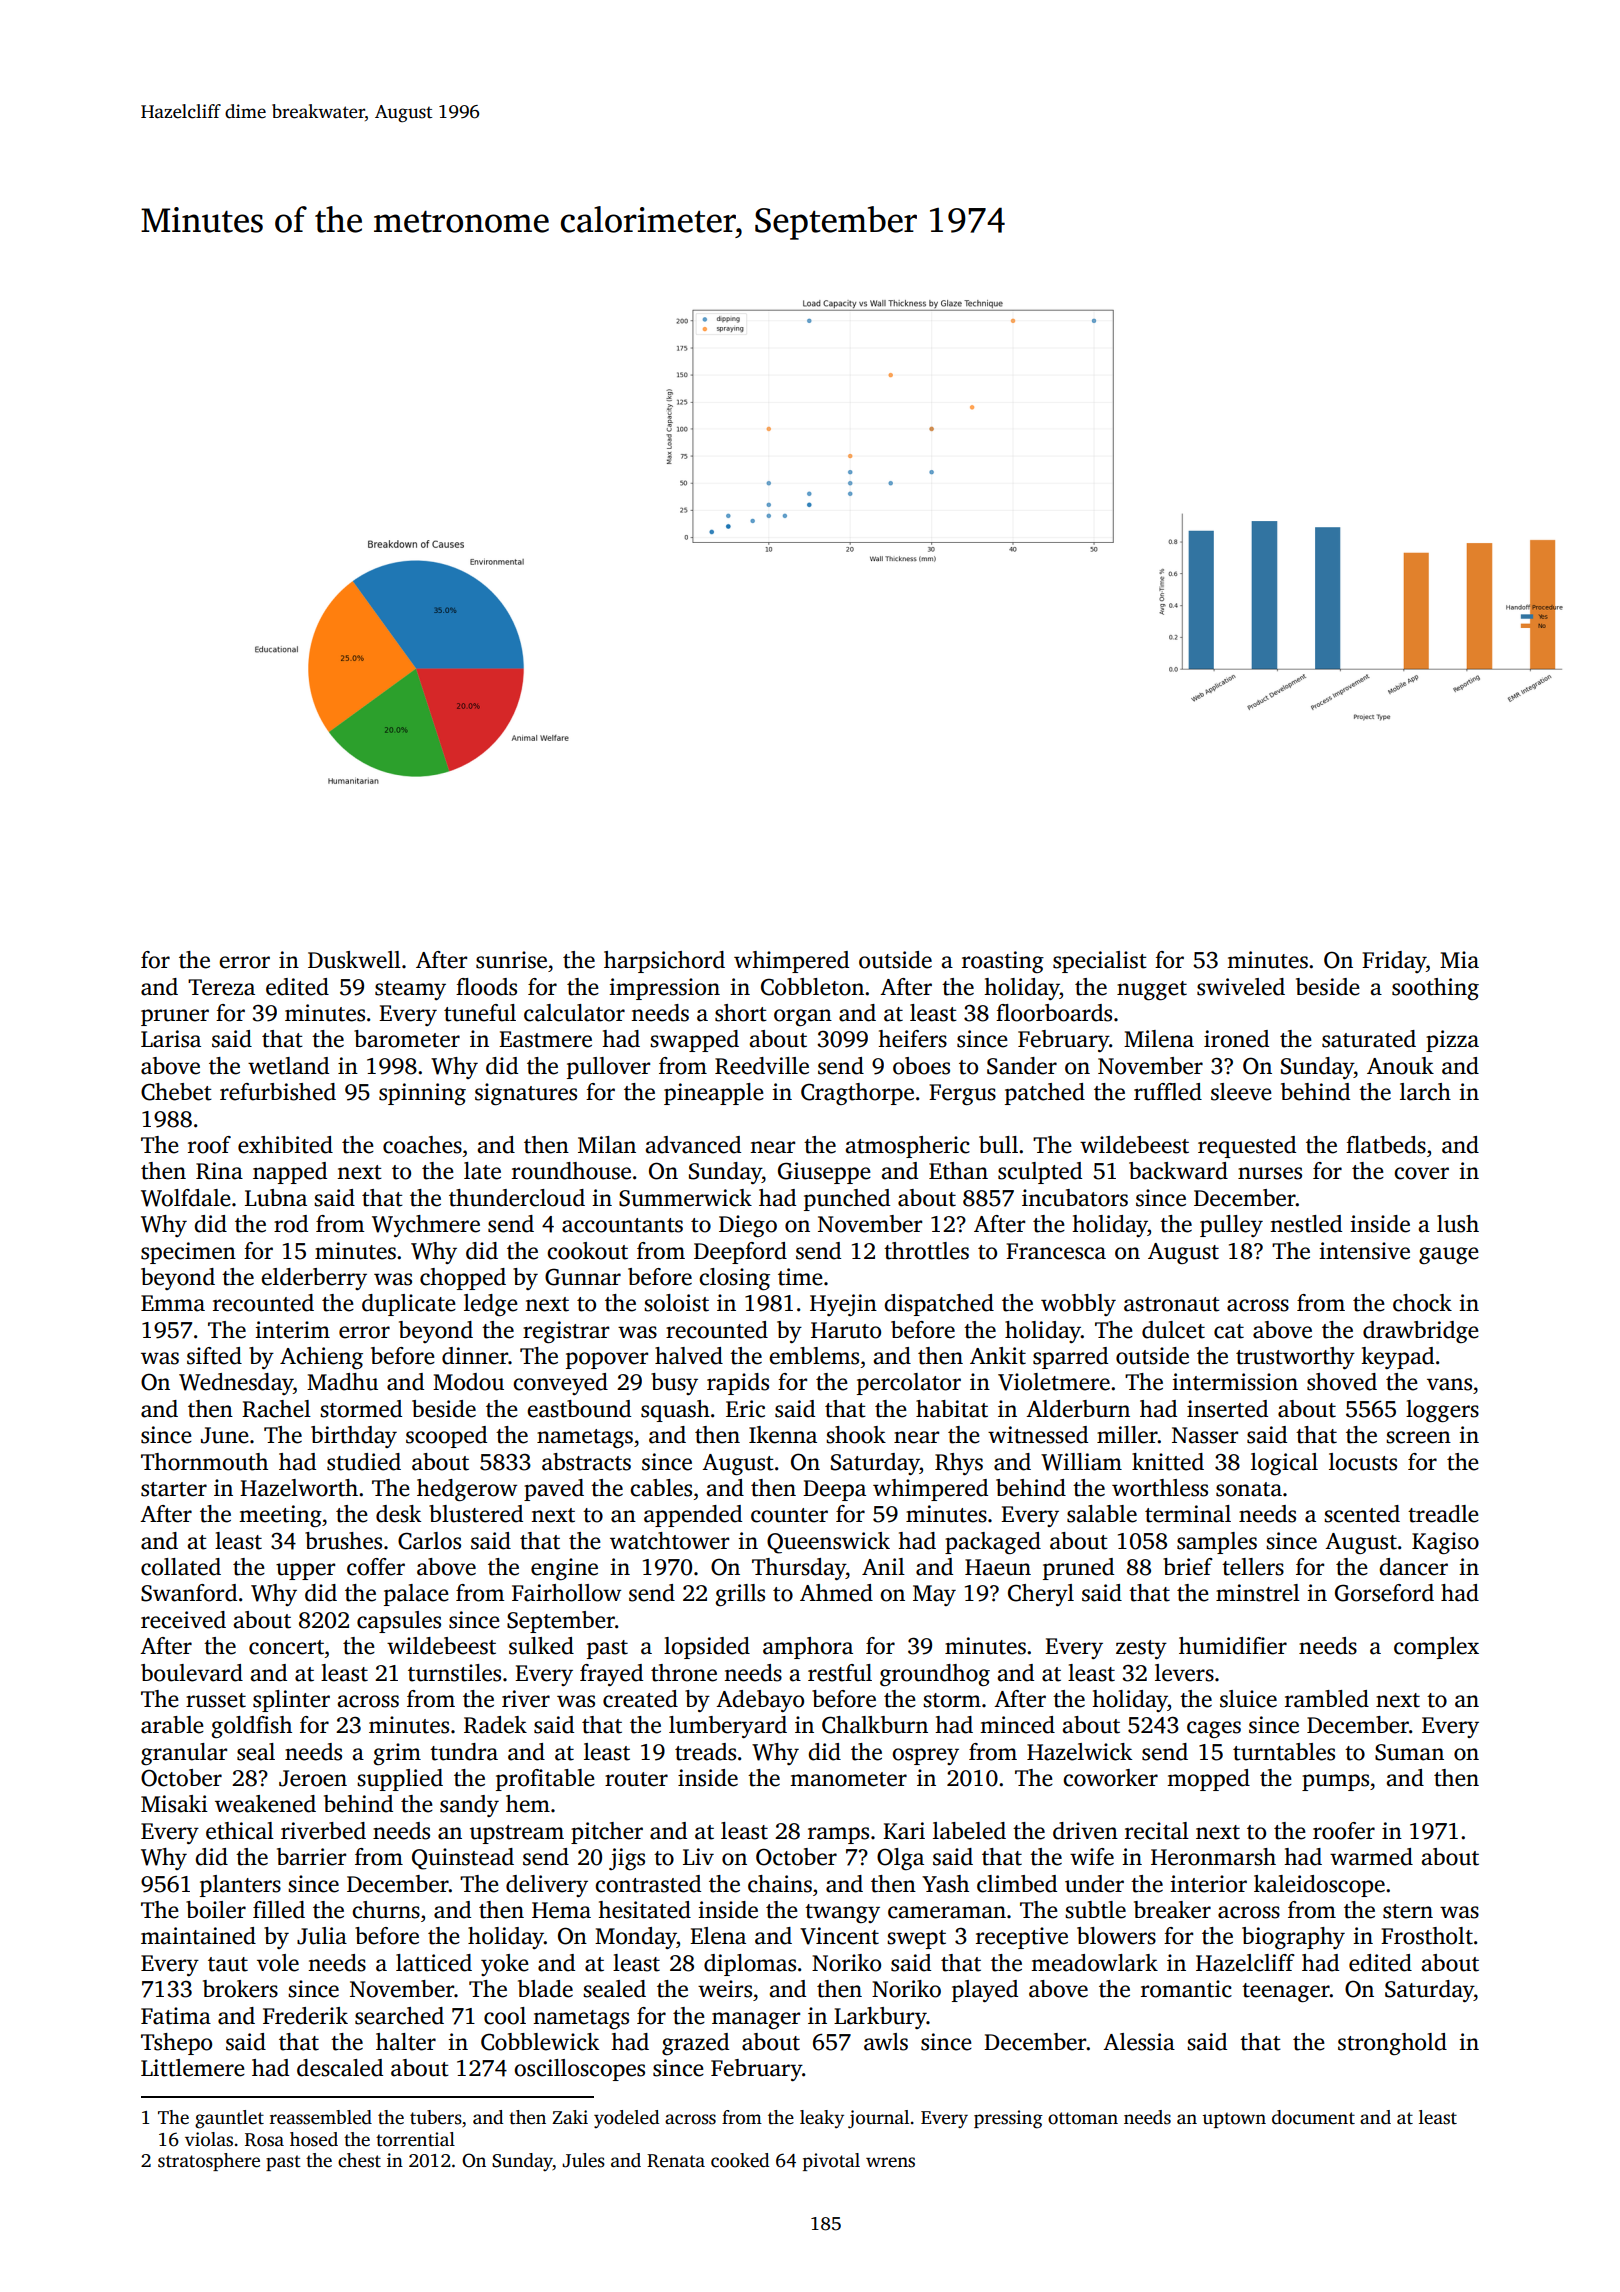  What do you see at coordinates (608, 1068) in the document?
I see `pullover` at bounding box center [608, 1068].
